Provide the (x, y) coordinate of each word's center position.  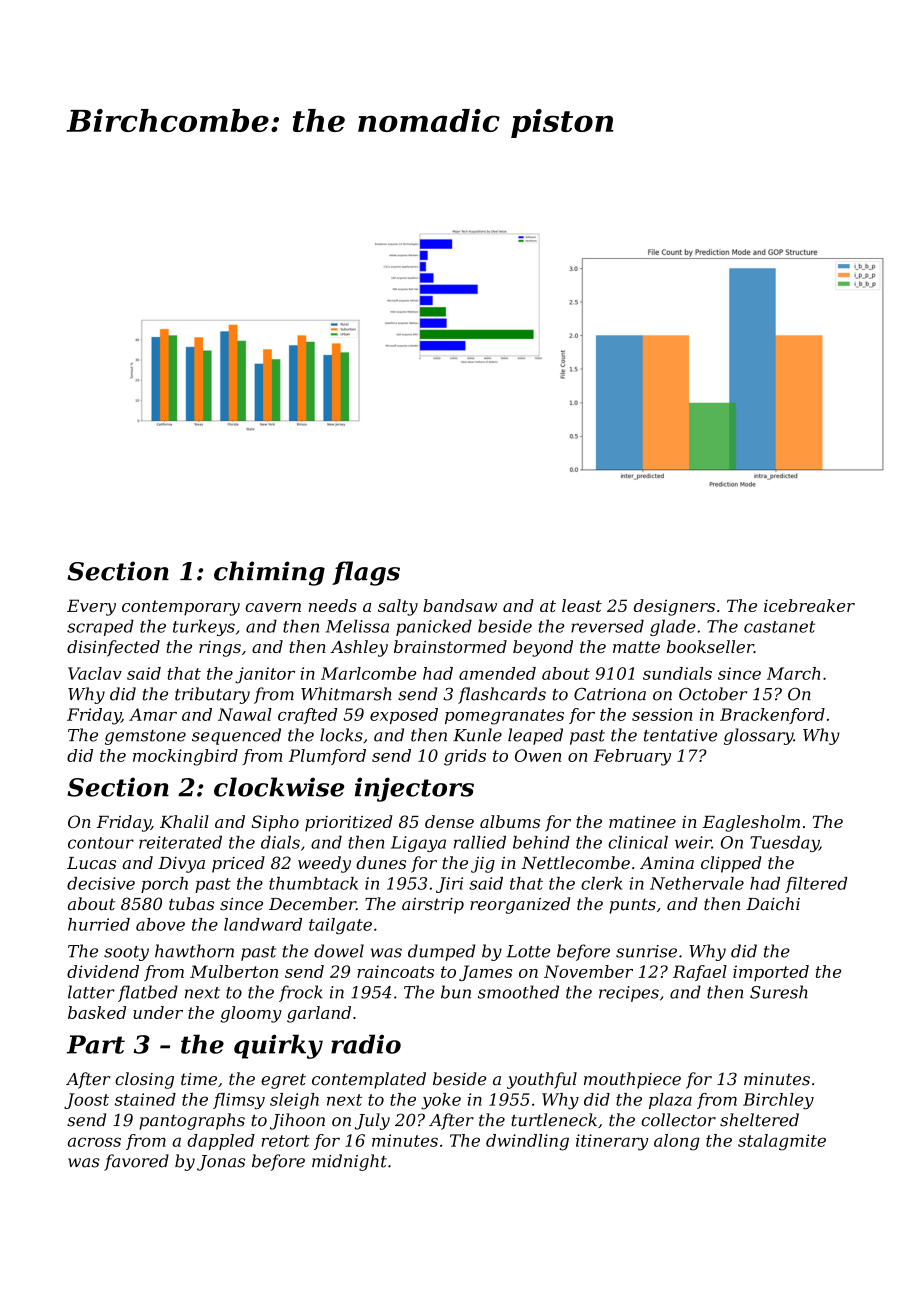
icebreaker (809, 605)
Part (96, 1044)
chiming (269, 573)
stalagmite (782, 1142)
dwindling (527, 1142)
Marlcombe (368, 673)
